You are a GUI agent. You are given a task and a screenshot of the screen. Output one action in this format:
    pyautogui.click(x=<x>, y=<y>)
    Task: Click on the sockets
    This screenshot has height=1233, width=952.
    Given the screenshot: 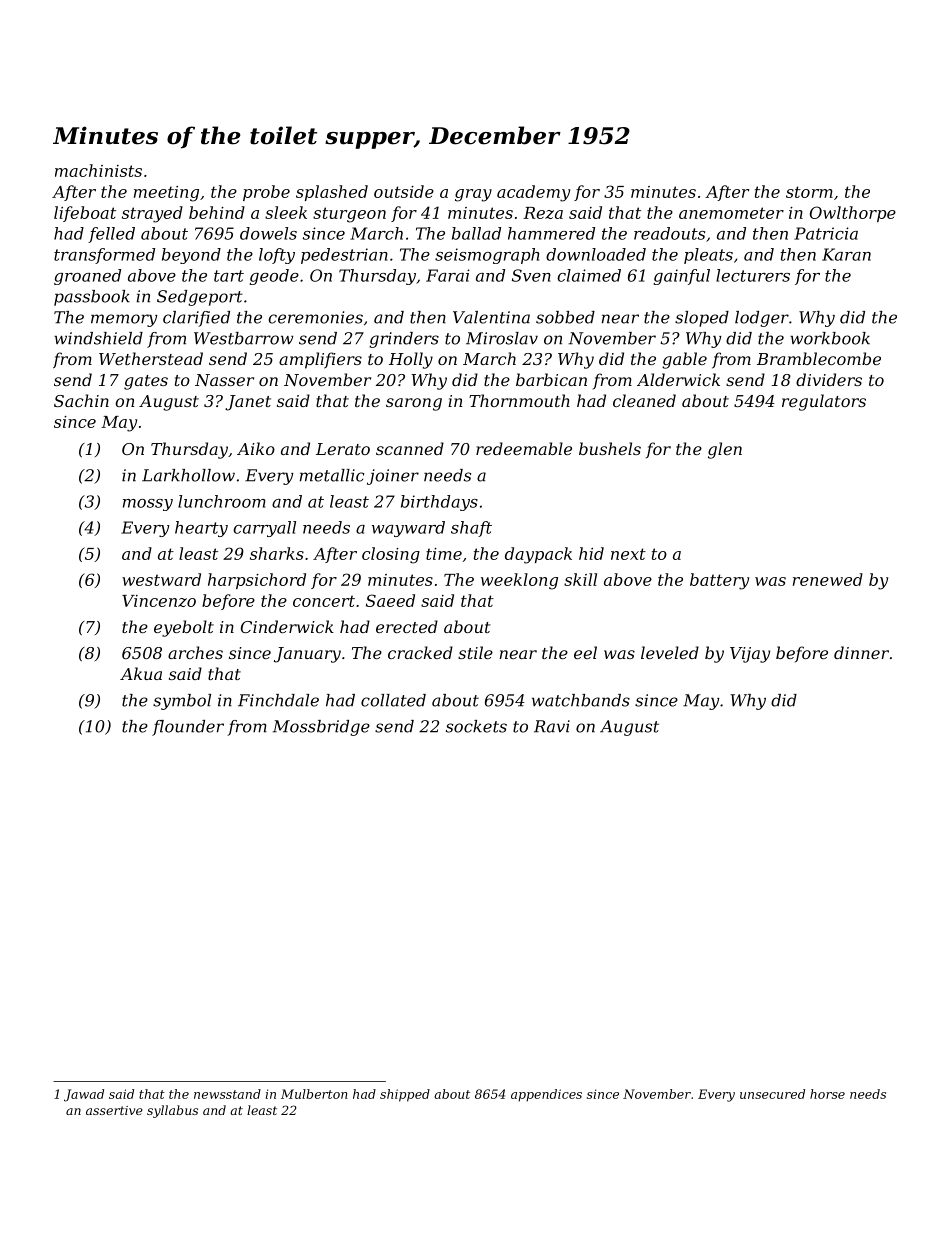 What is the action you would take?
    pyautogui.click(x=476, y=726)
